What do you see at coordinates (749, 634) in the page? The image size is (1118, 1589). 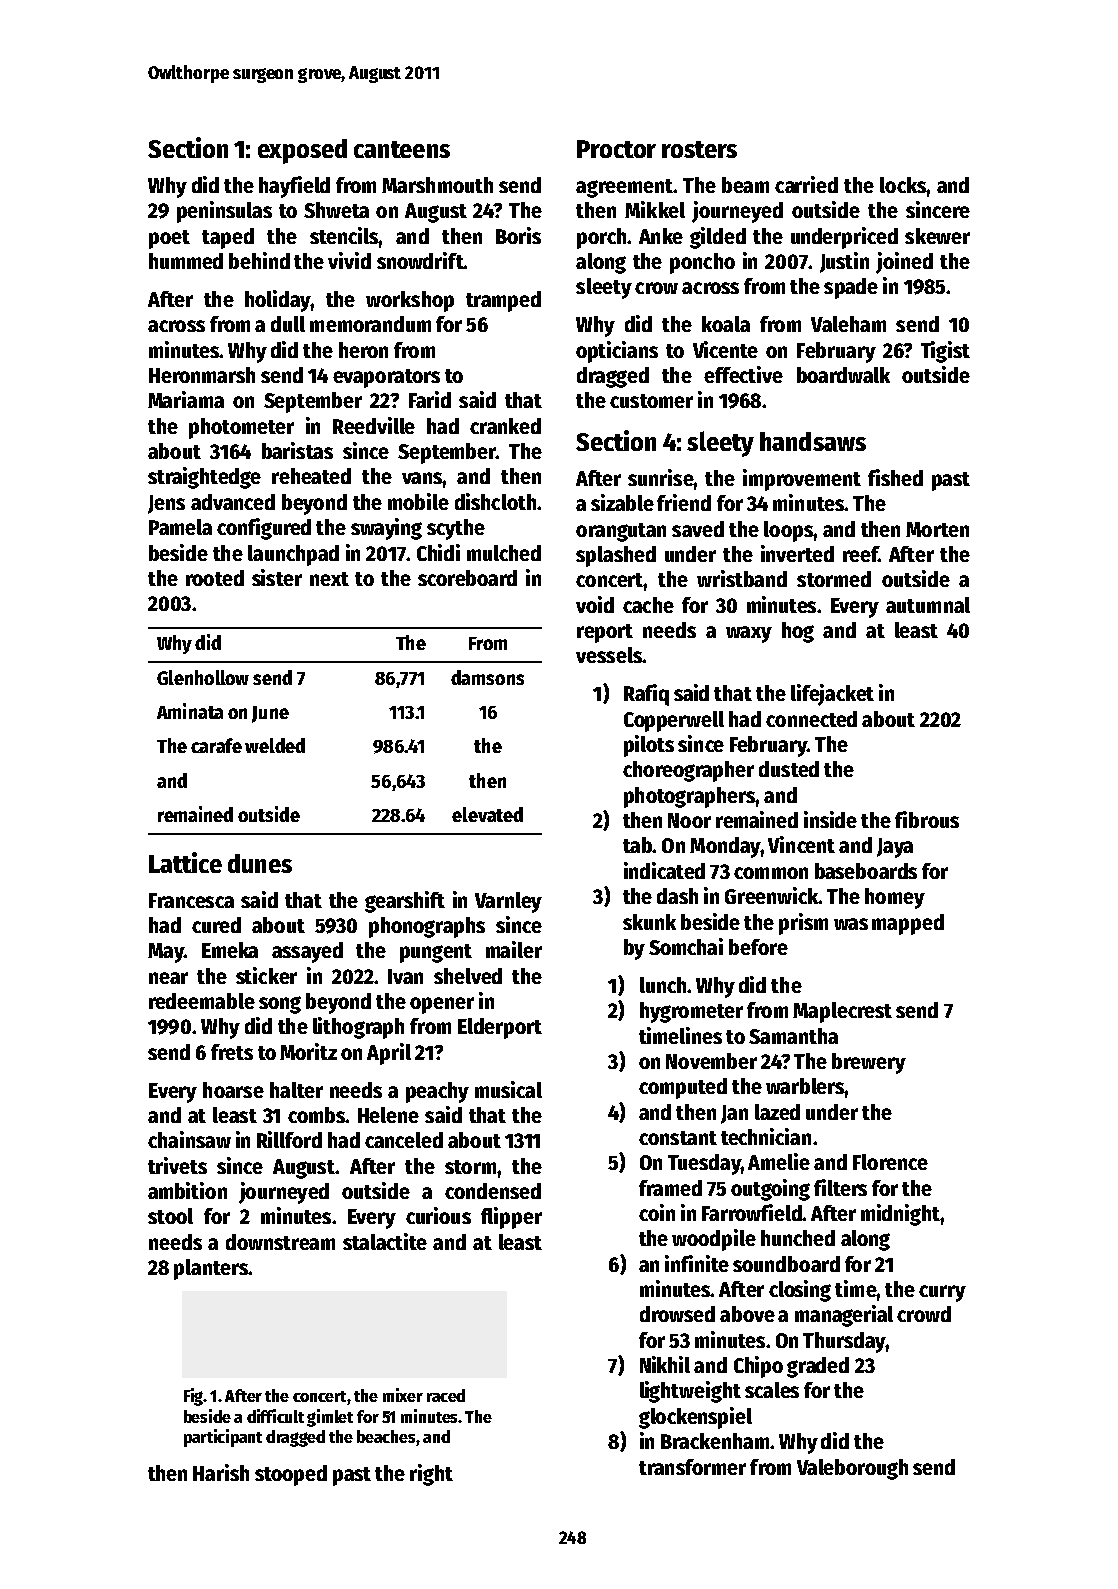 I see `waxy` at bounding box center [749, 634].
